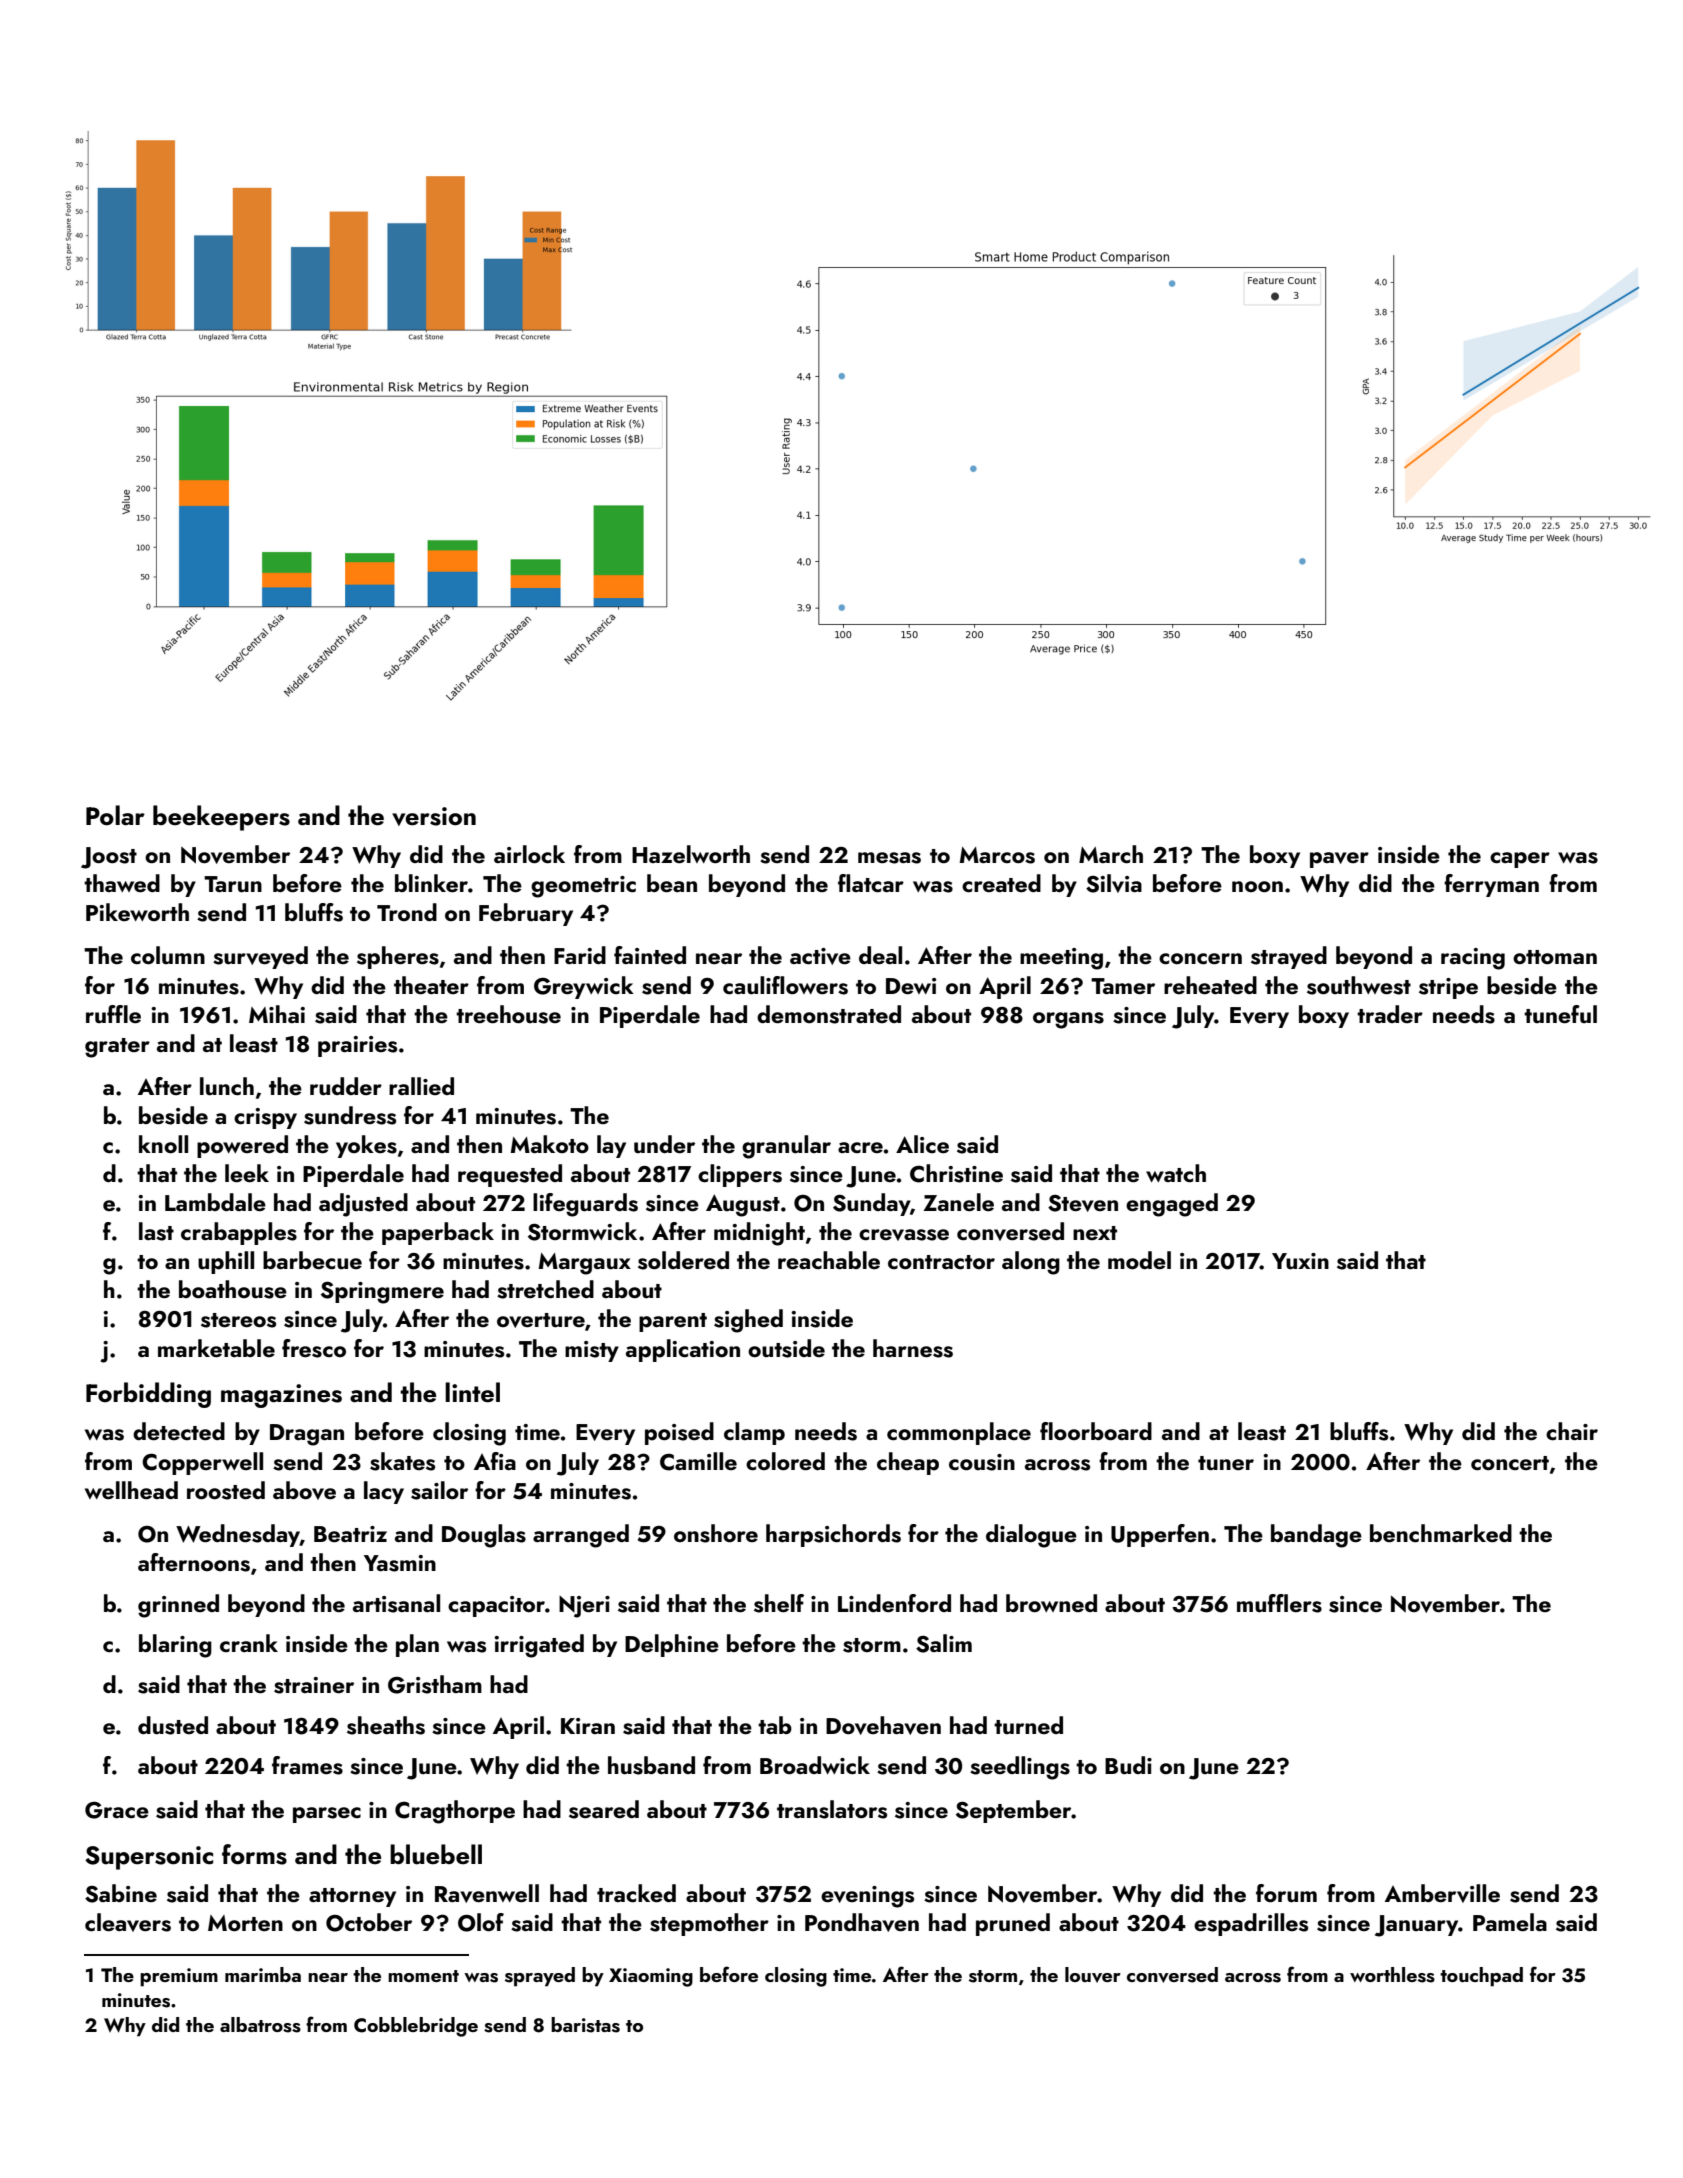  Describe the element at coordinates (1172, 1205) in the document. I see `engaged` at that location.
